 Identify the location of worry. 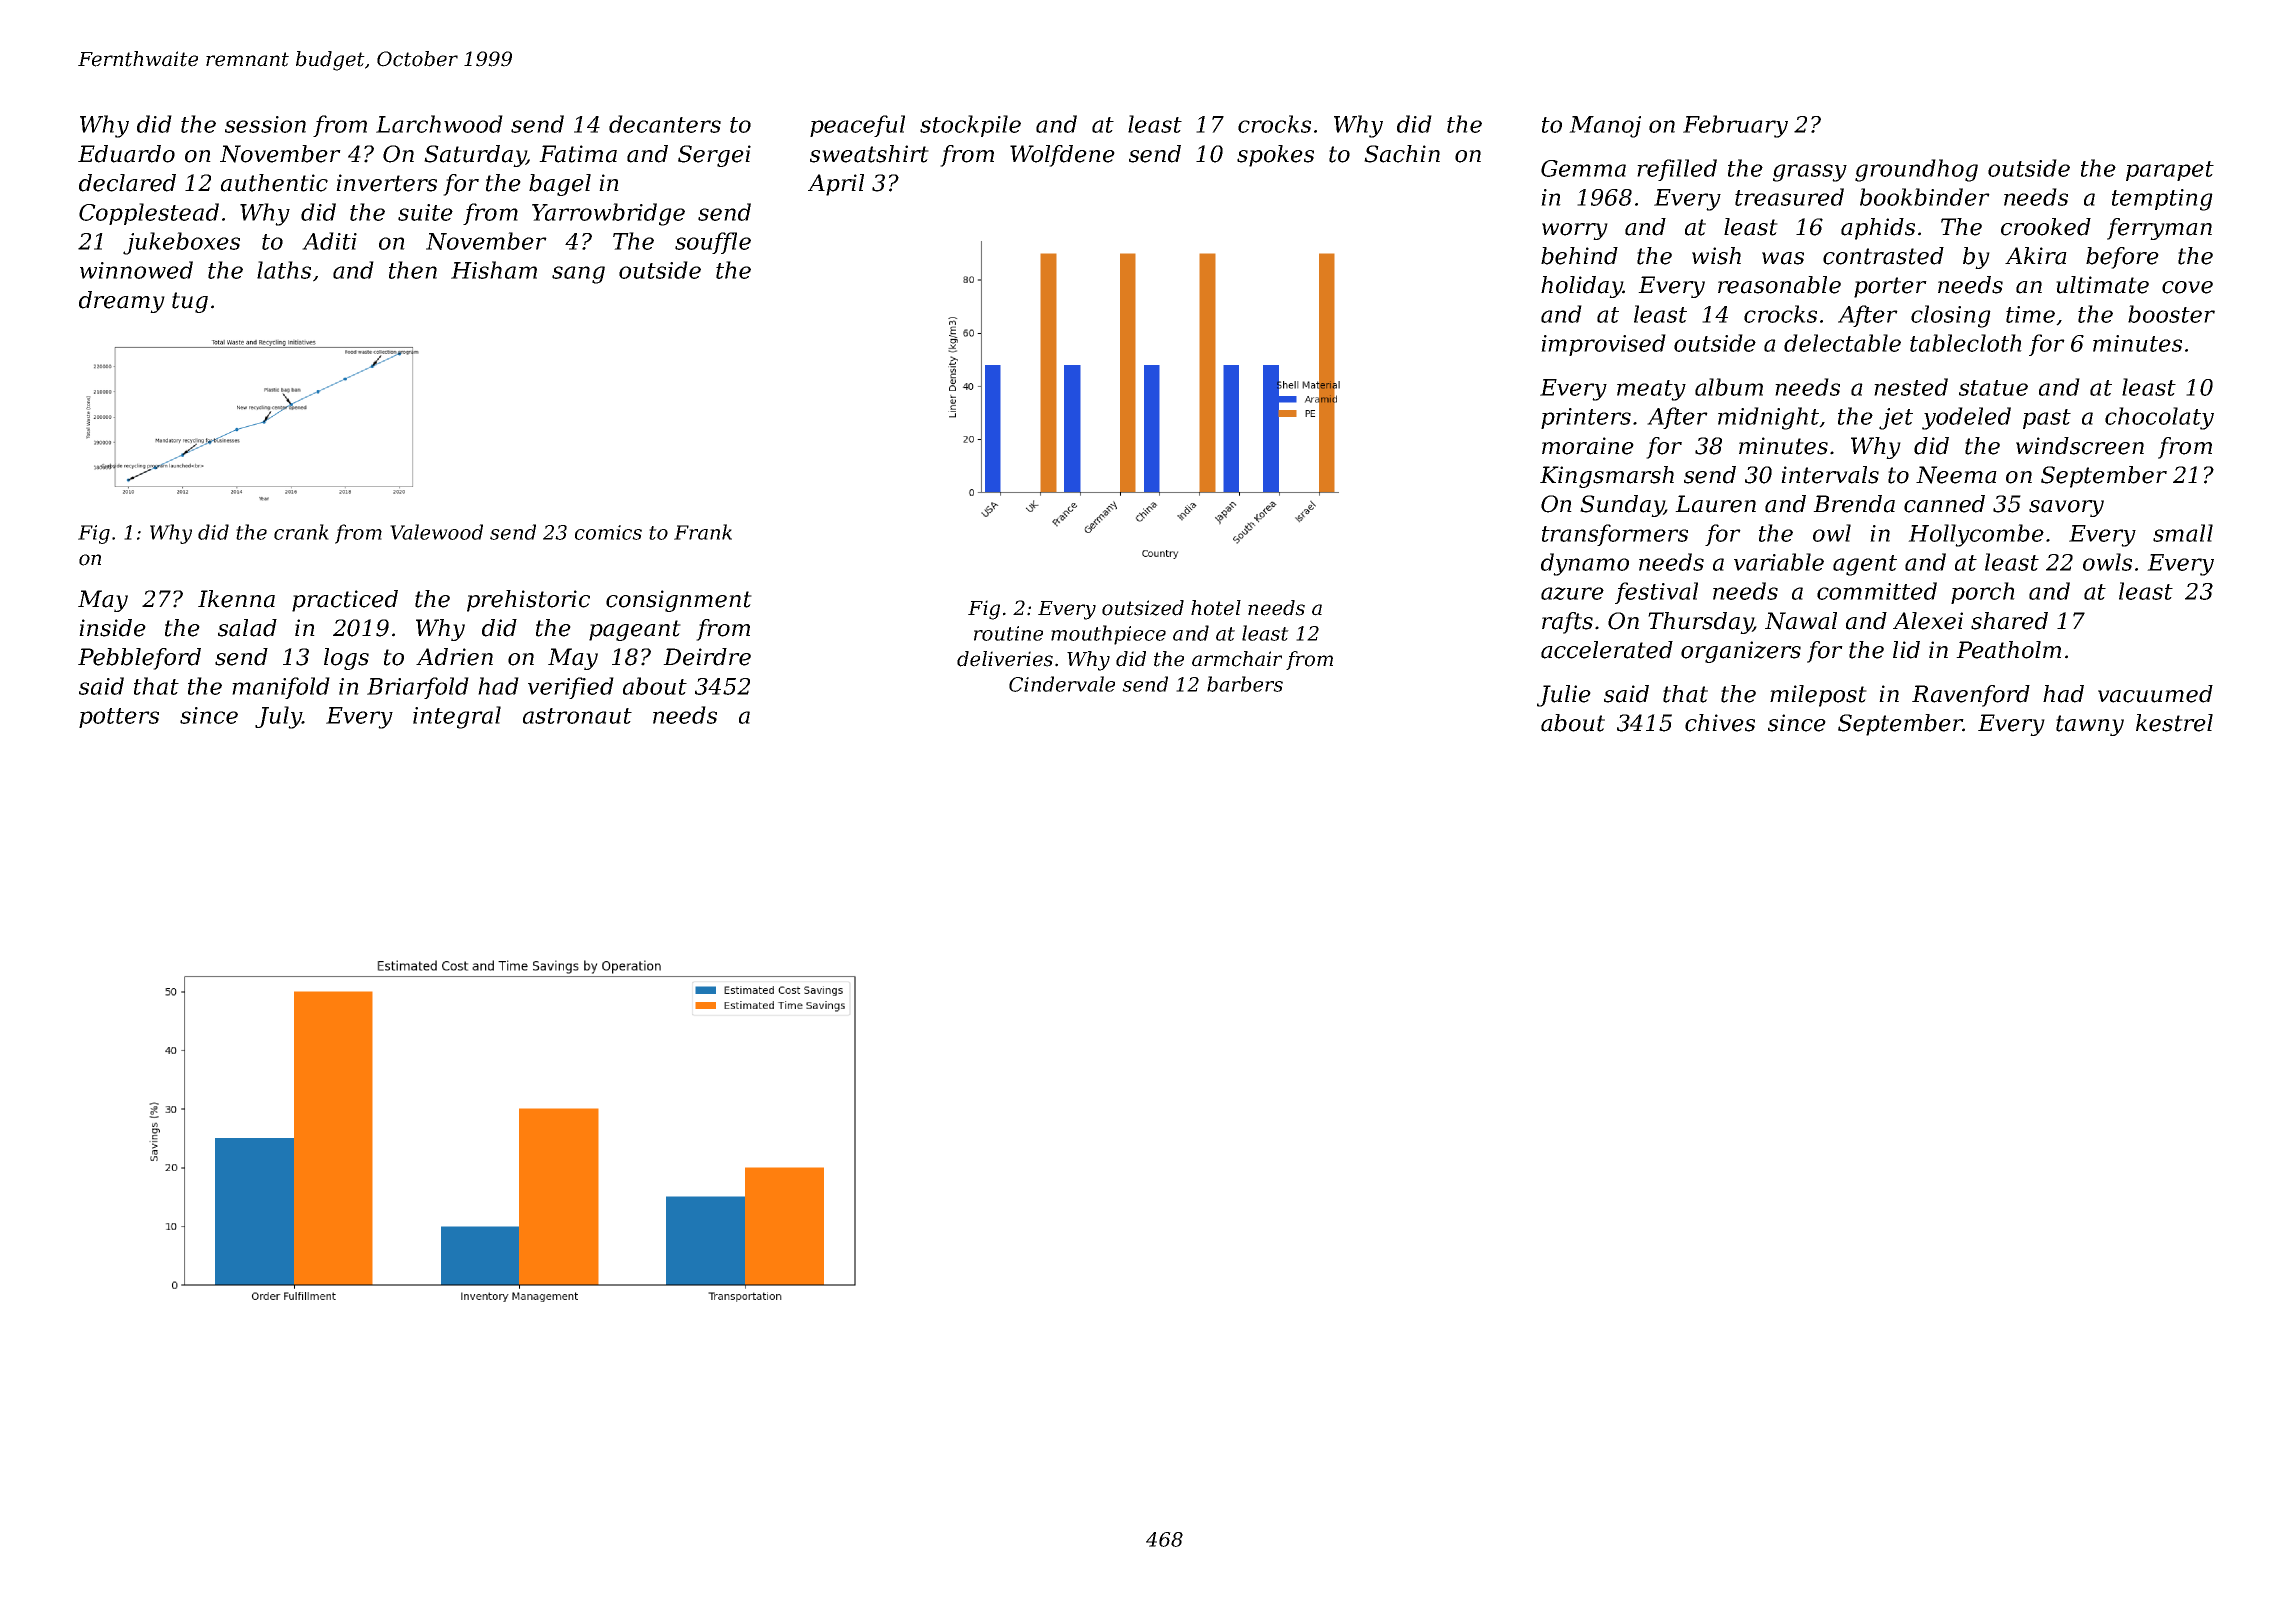
(1575, 231).
